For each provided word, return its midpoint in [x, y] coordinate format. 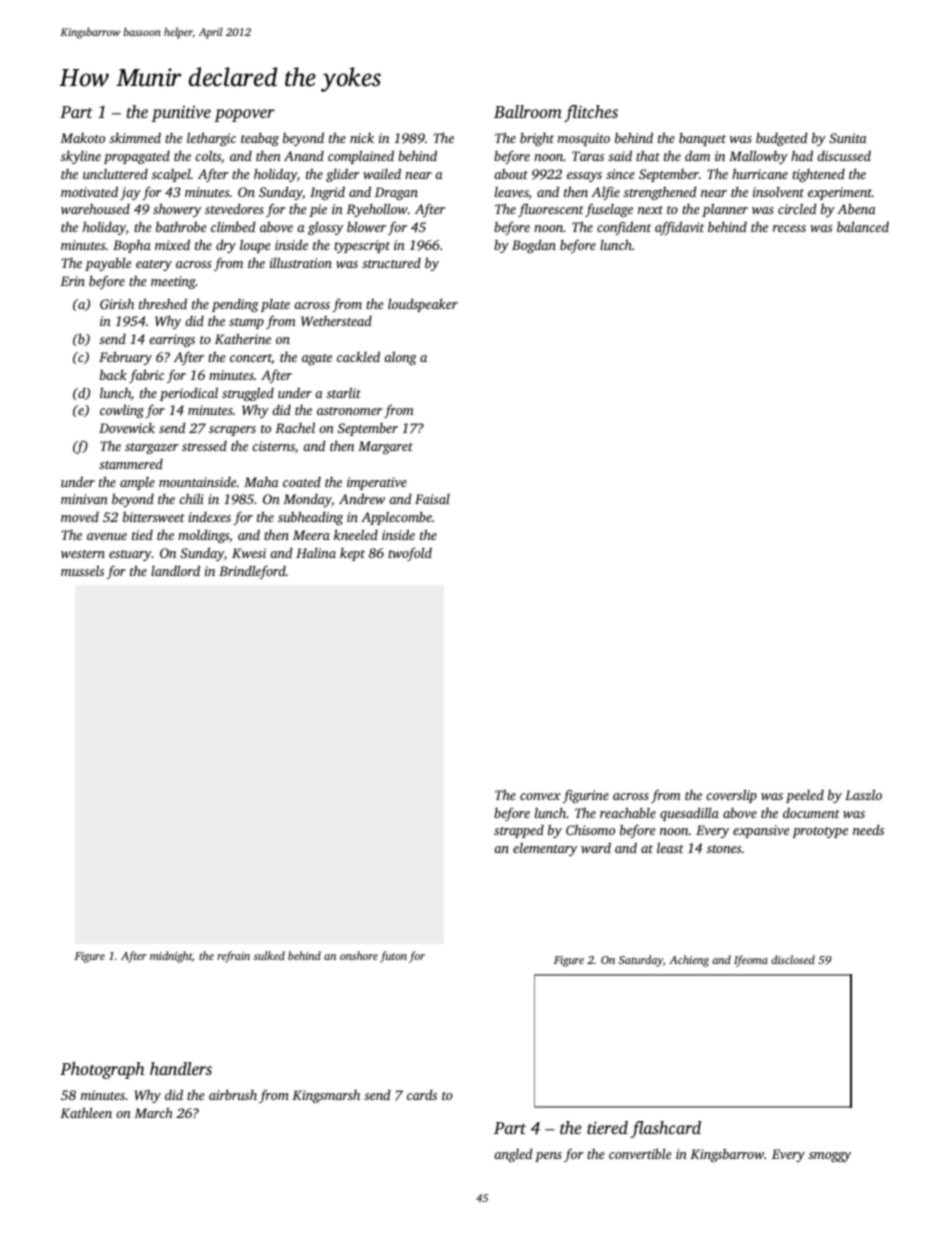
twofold [410, 554]
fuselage [609, 210]
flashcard [666, 1129]
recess [789, 228]
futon [393, 957]
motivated [89, 191]
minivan [84, 499]
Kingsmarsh [326, 1096]
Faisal [432, 499]
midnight [171, 957]
